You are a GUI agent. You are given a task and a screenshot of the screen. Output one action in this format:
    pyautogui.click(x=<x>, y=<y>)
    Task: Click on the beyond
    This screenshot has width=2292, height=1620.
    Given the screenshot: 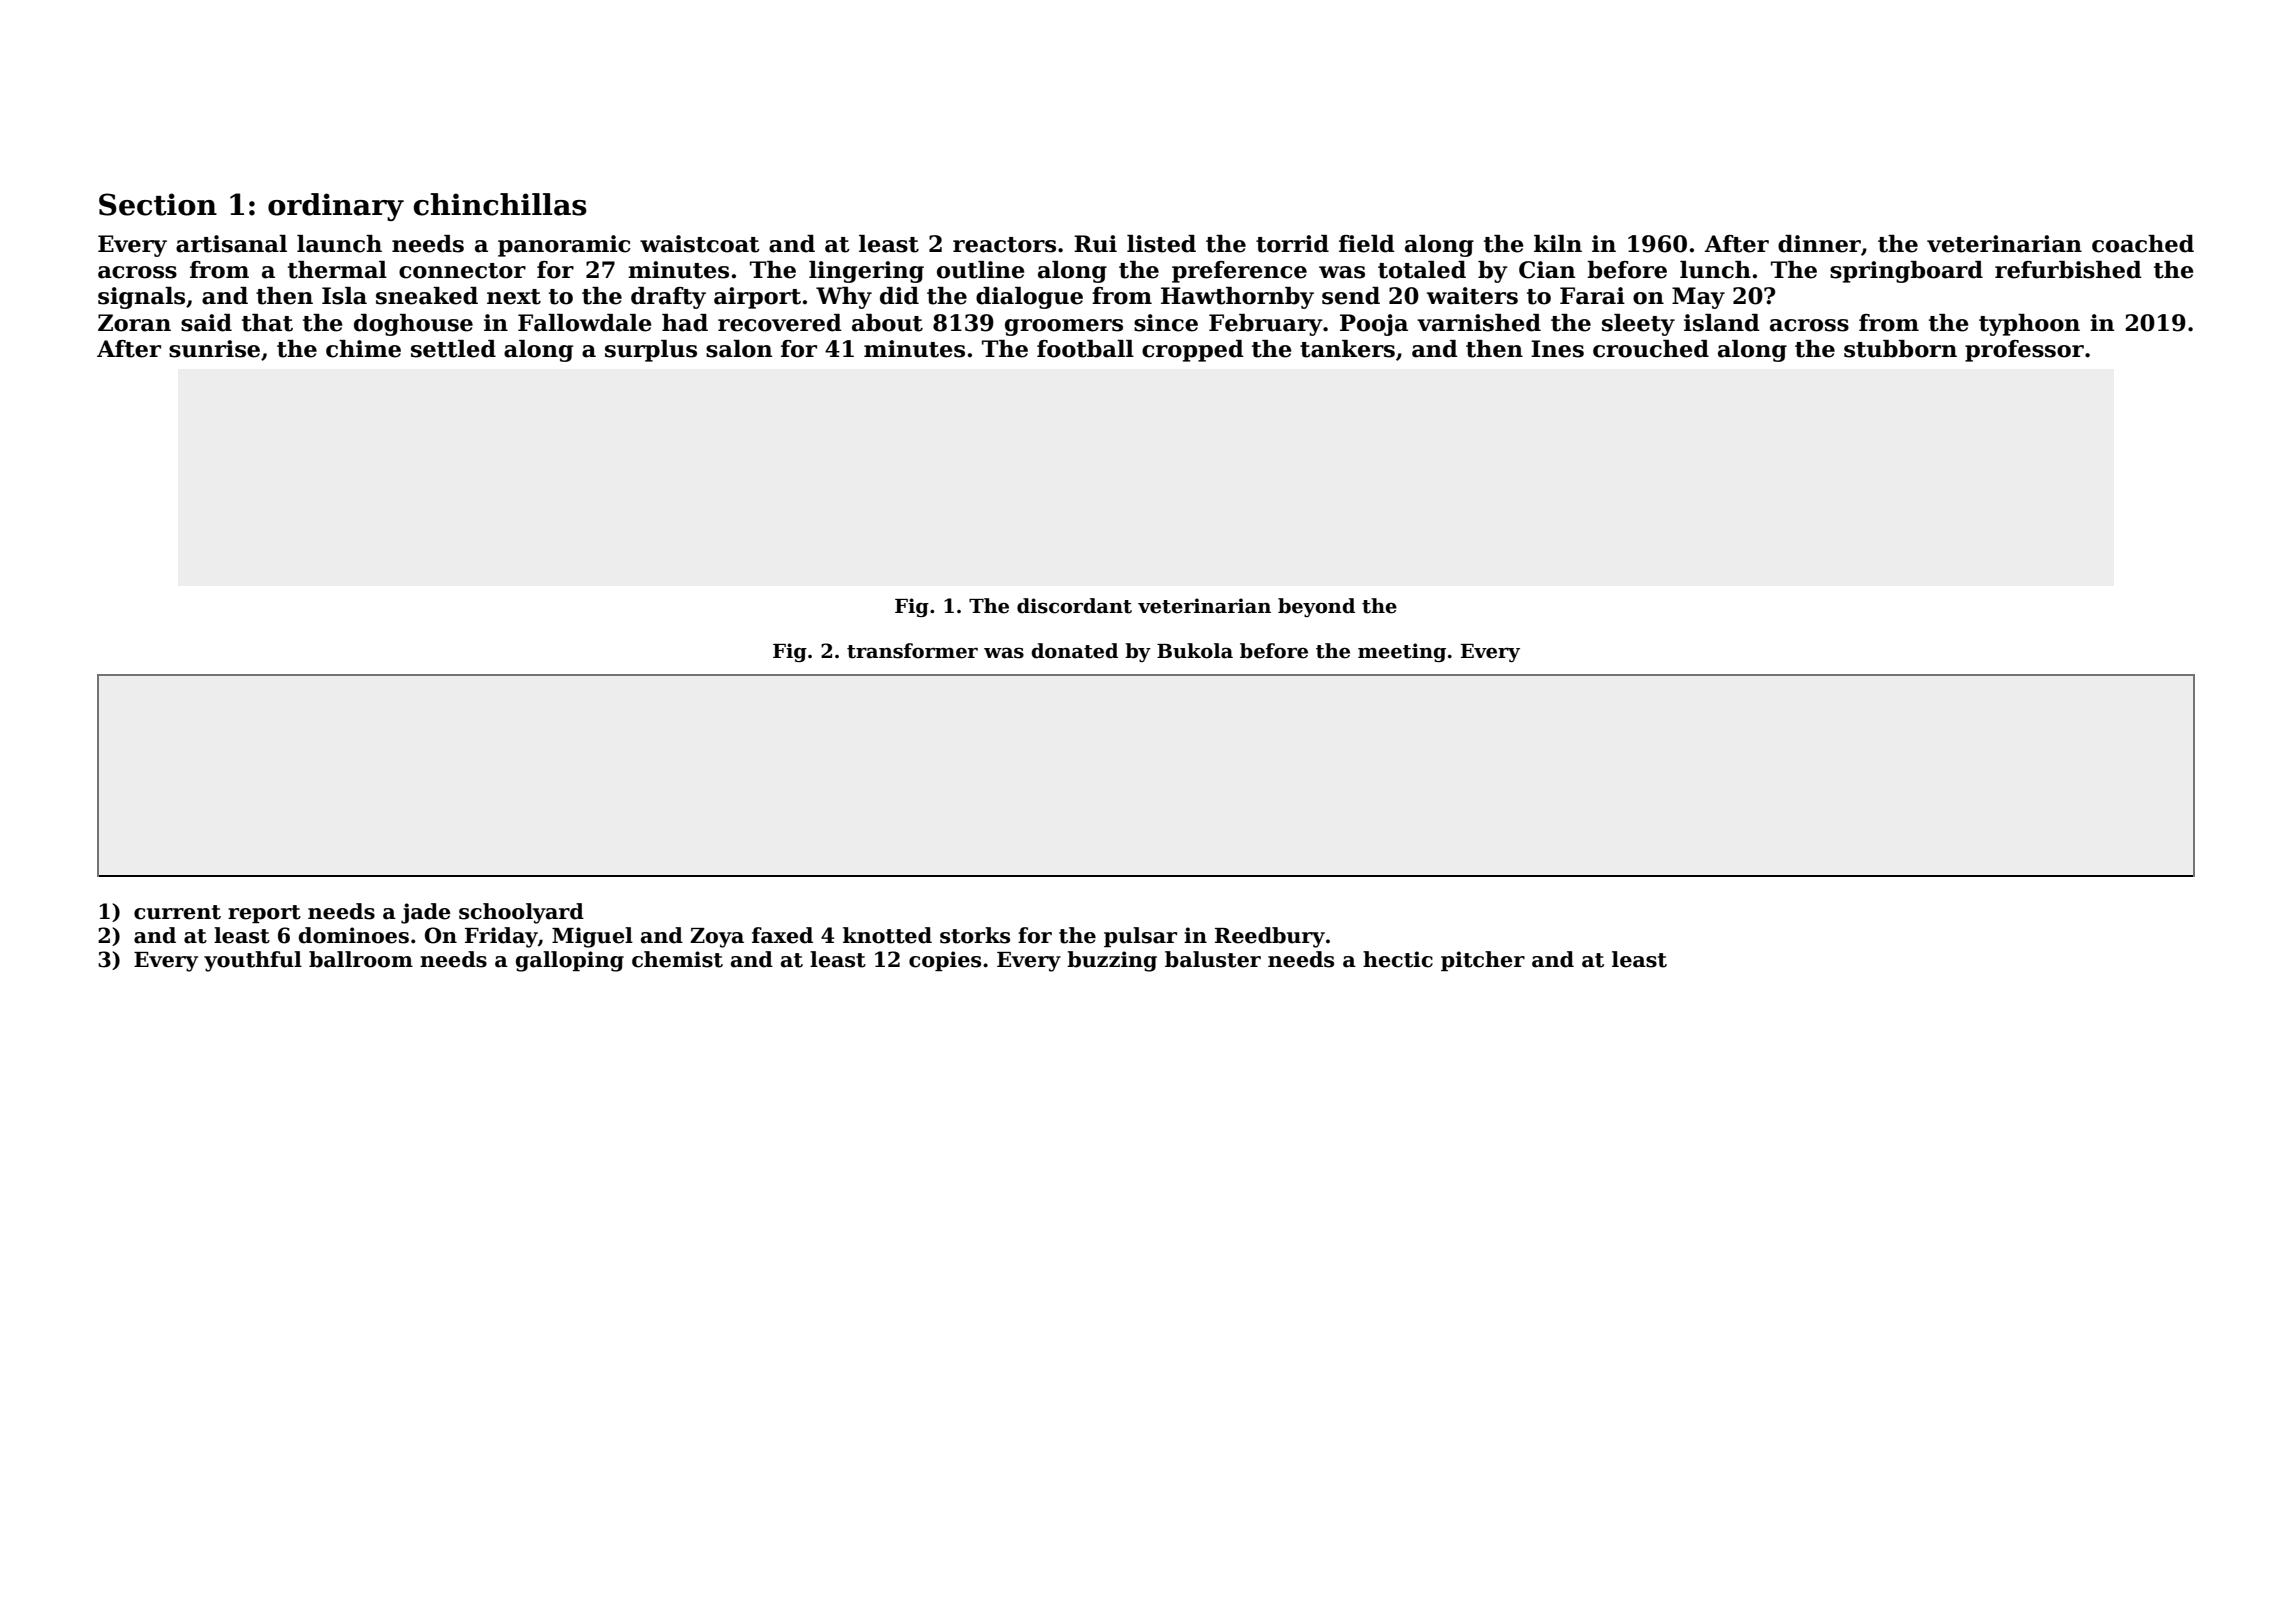 What is the action you would take?
    pyautogui.click(x=1316, y=607)
